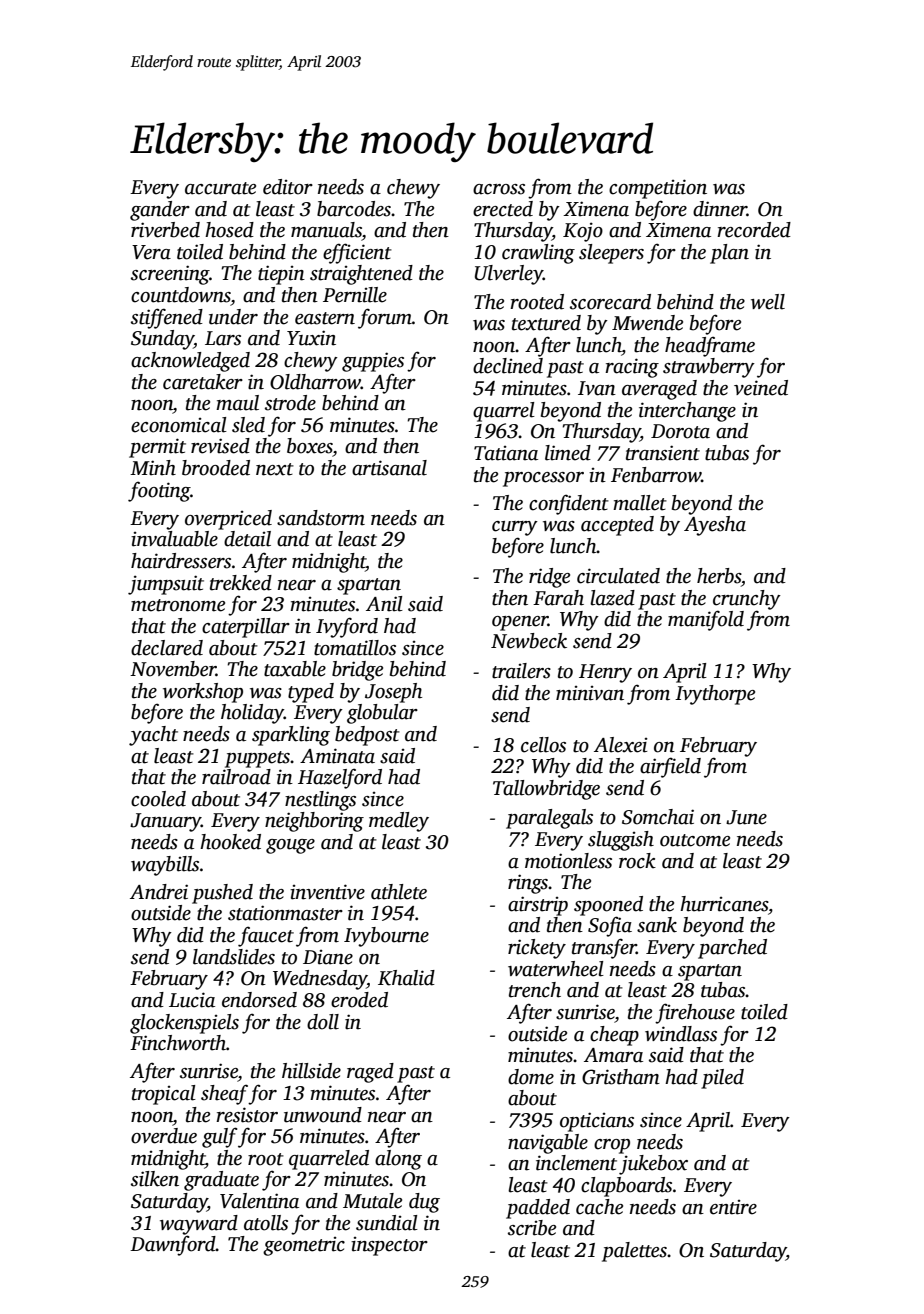 The height and width of the image is (1314, 924). Describe the element at coordinates (508, 366) in the image. I see `declined` at that location.
